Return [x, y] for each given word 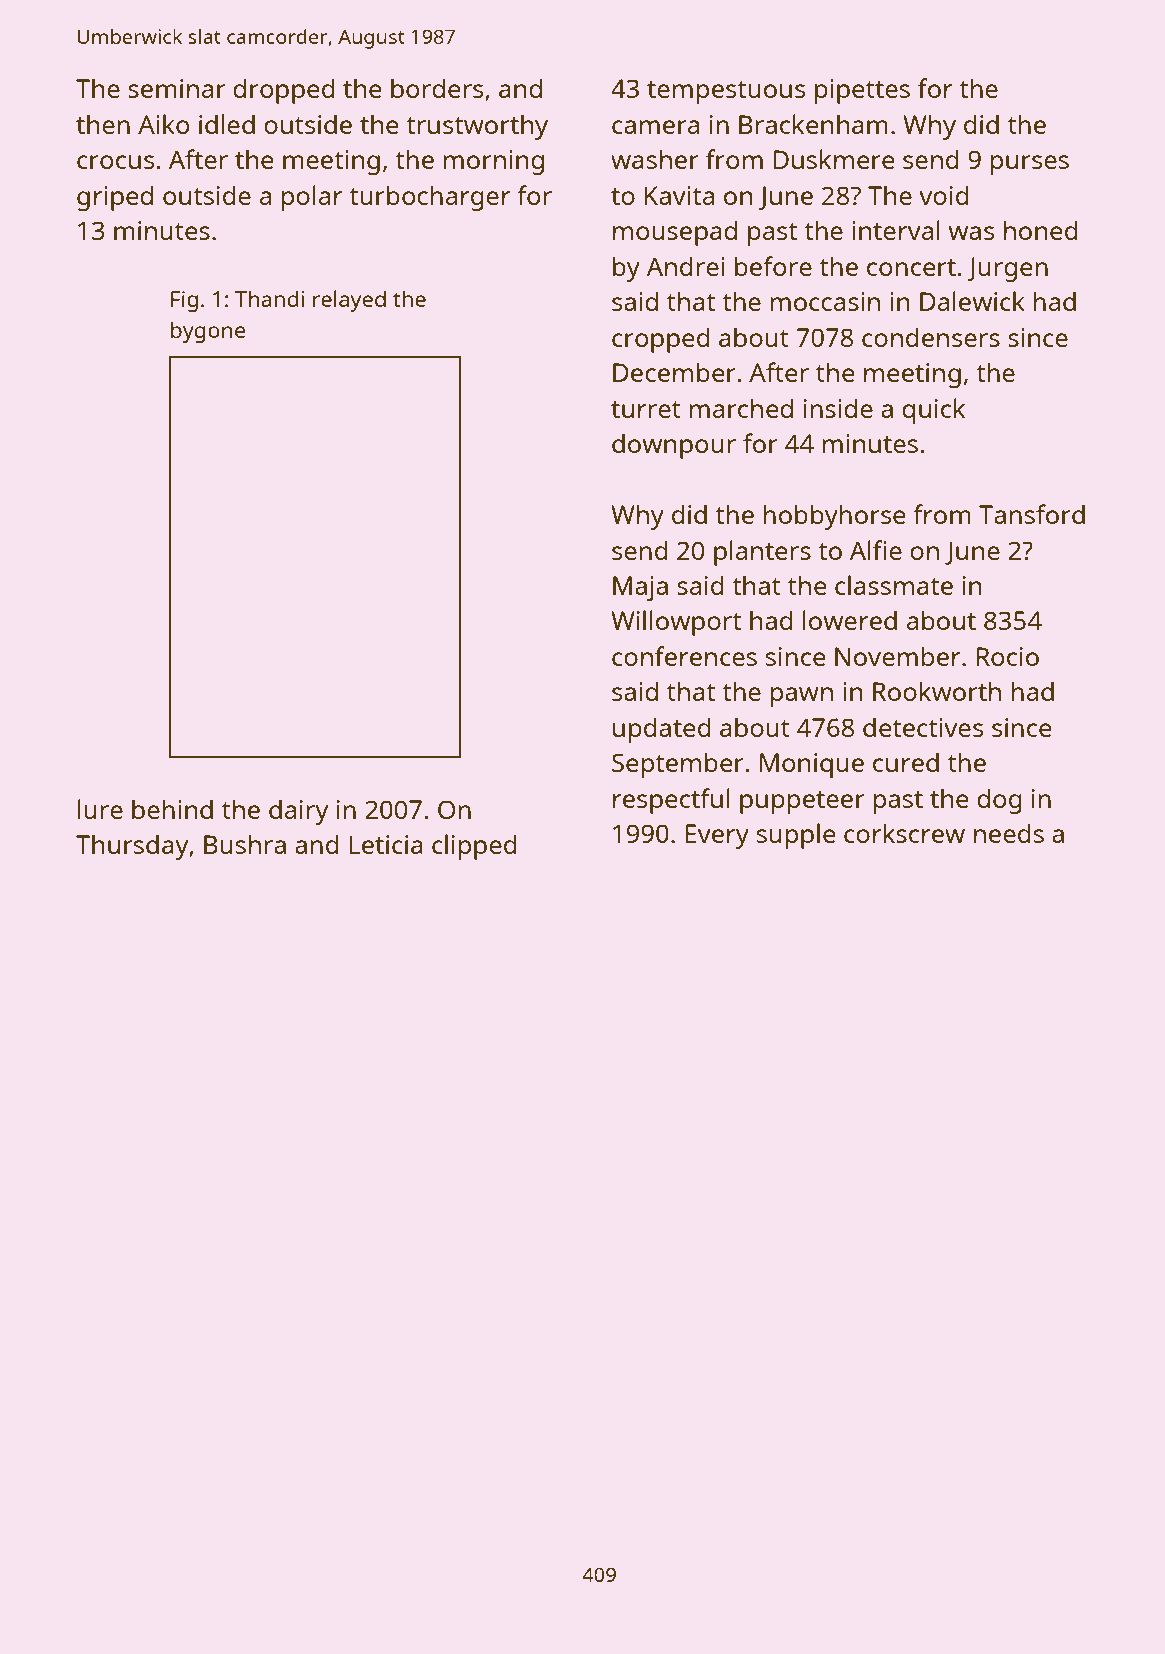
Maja [640, 588]
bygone [208, 332]
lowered [850, 620]
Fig [184, 301]
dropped [284, 91]
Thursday [132, 847]
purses [1029, 165]
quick [933, 411]
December [674, 372]
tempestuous [726, 92]
